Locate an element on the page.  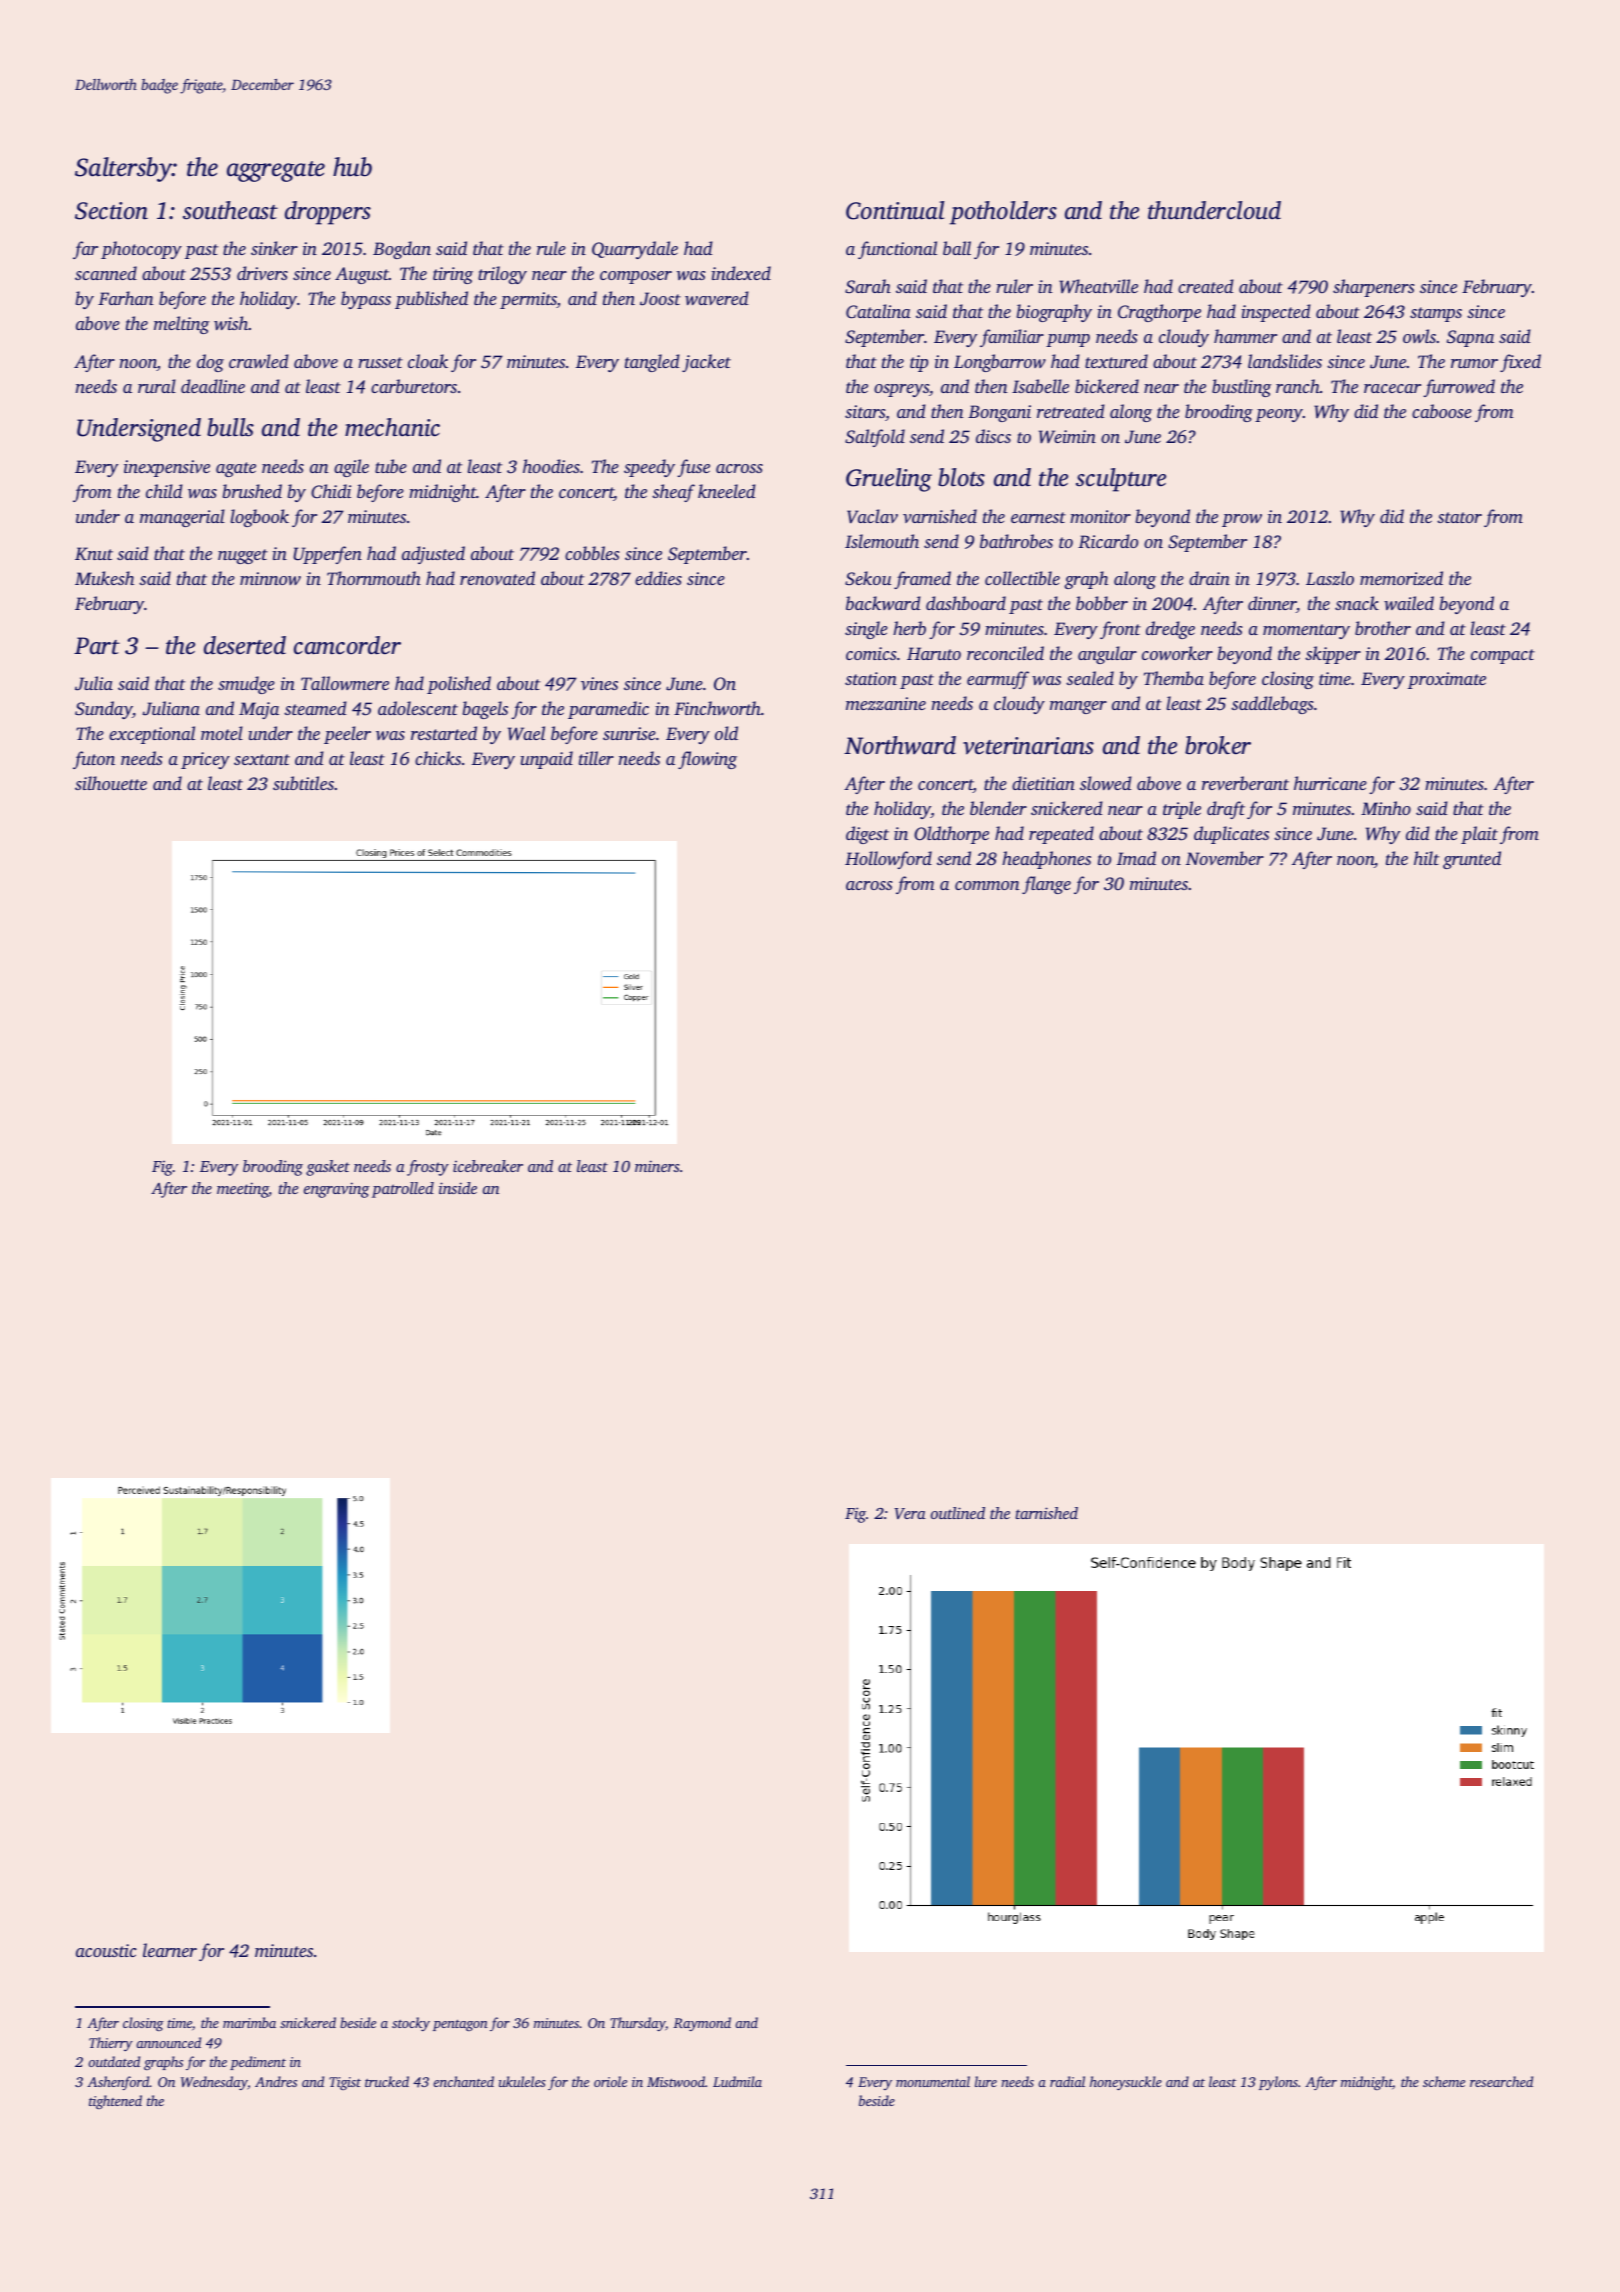
Continual is located at coordinates (895, 210).
